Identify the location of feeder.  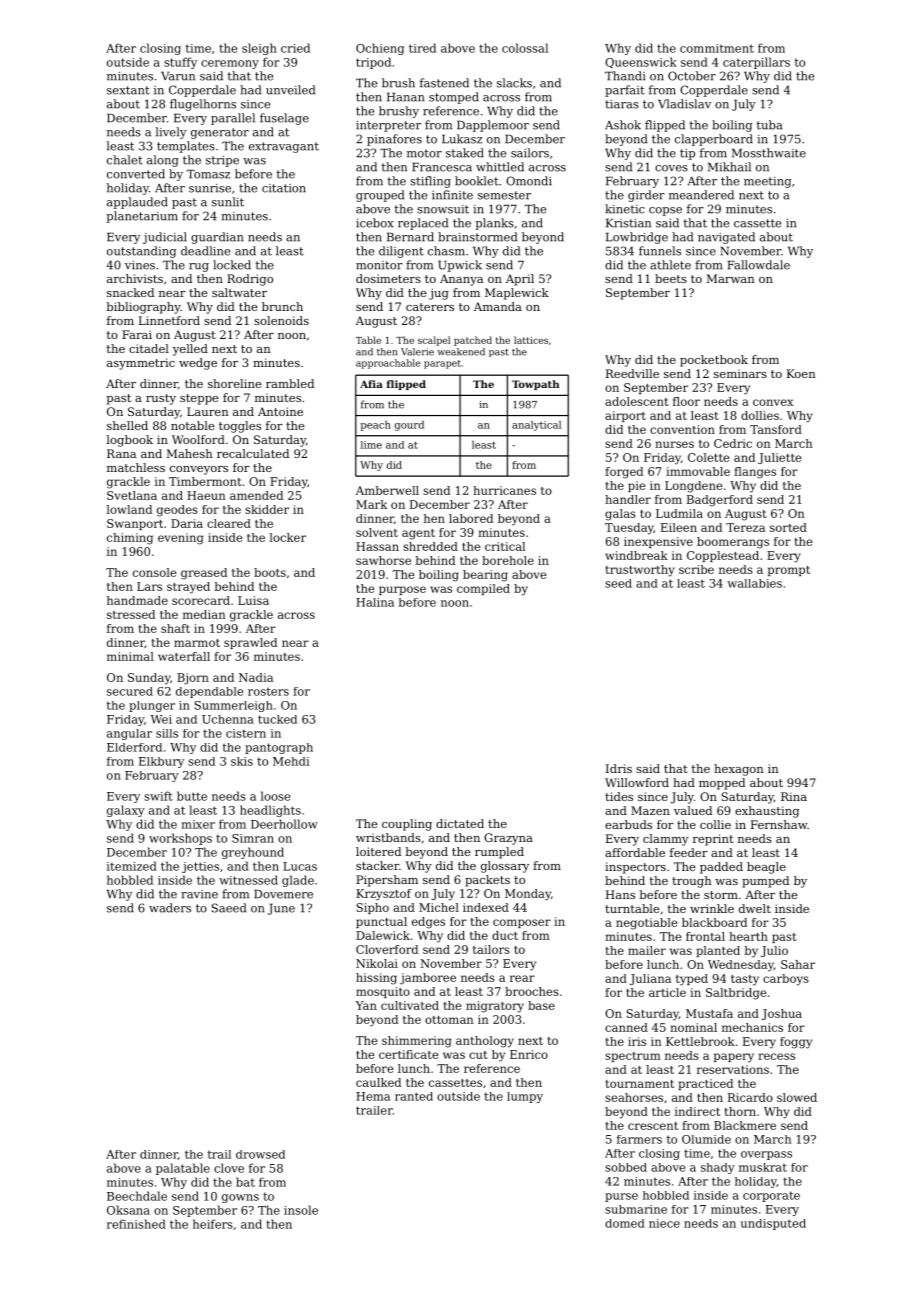
(689, 852).
